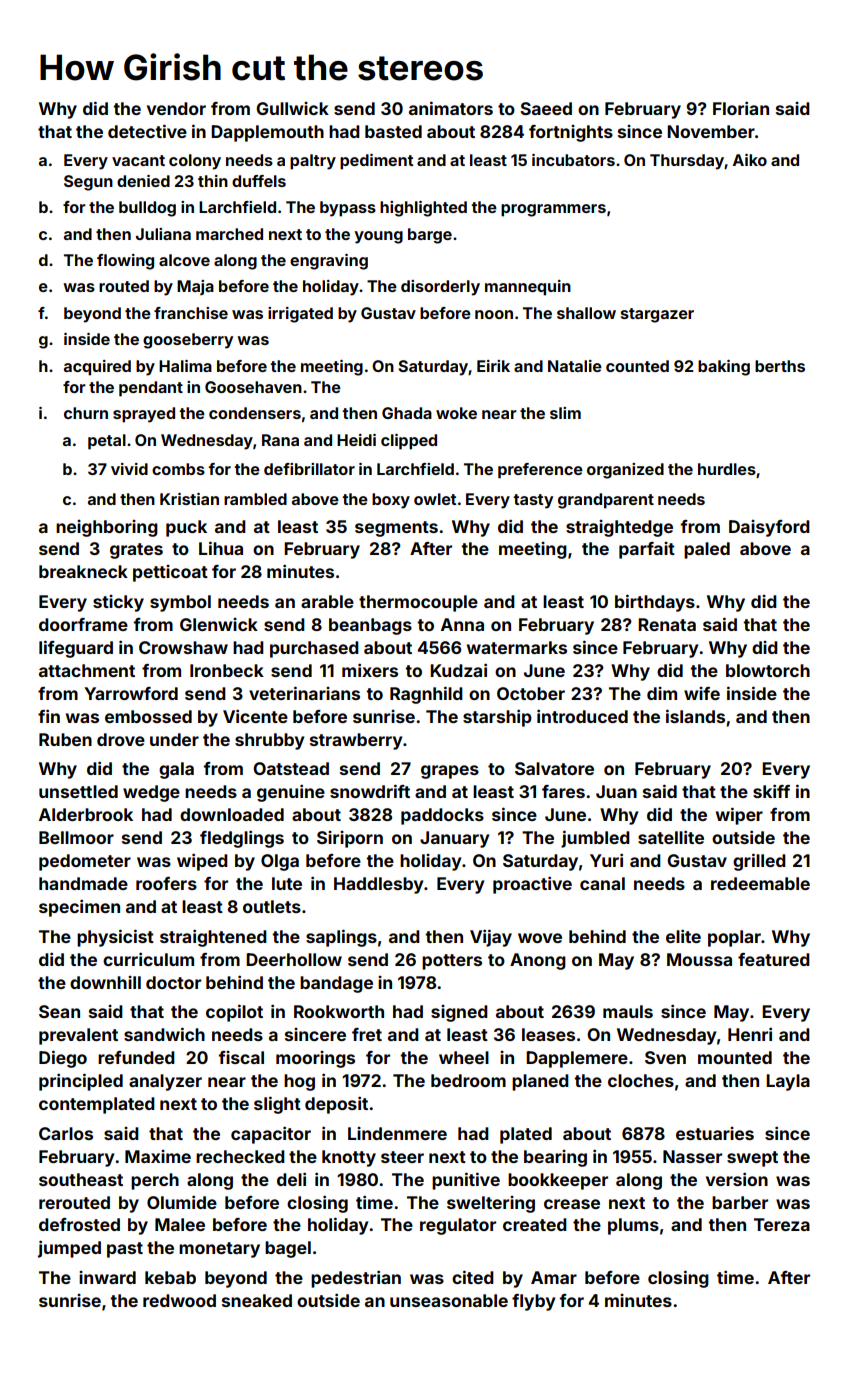  I want to click on Tereza, so click(782, 1224).
